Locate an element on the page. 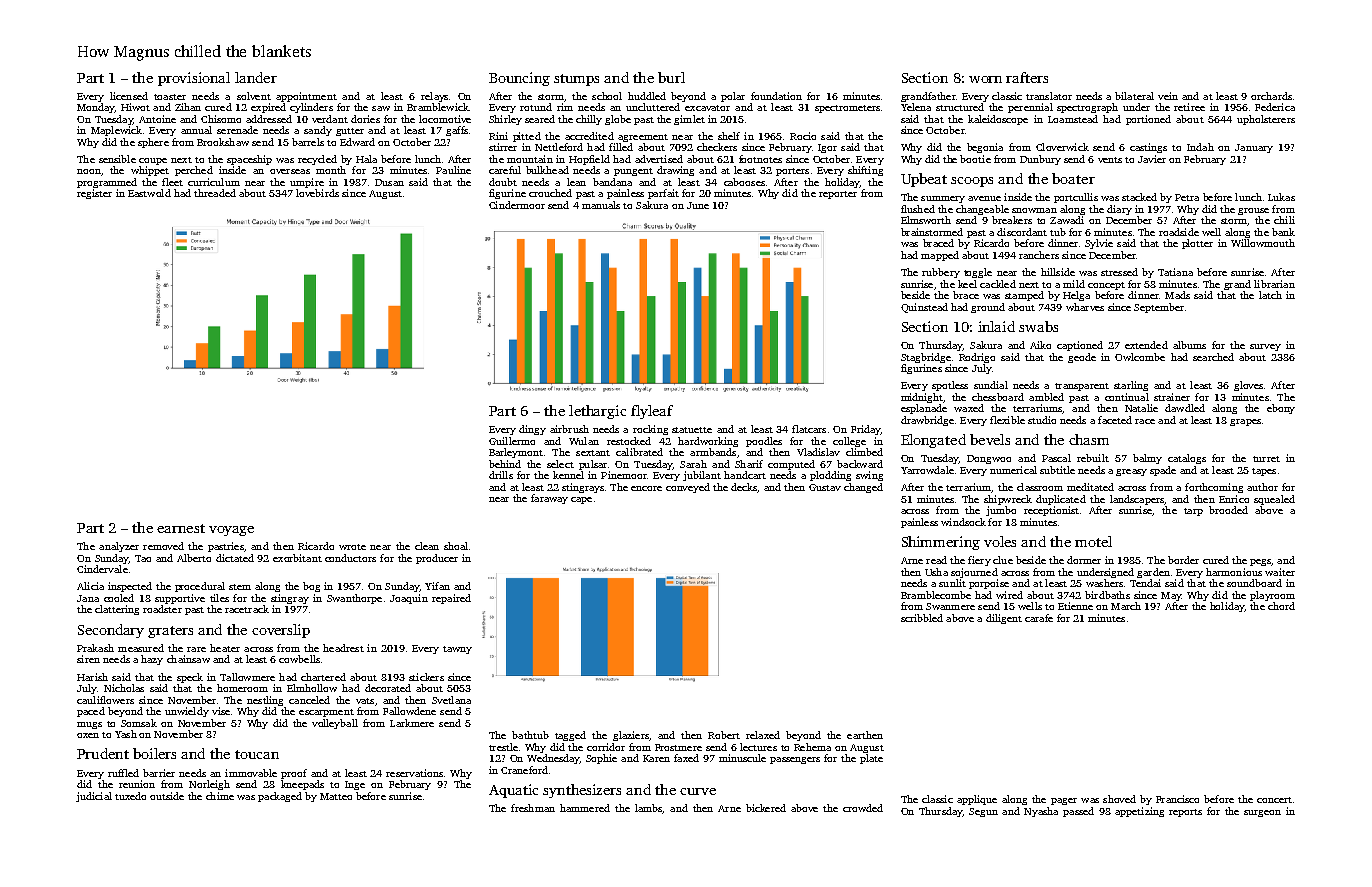 The width and height of the page is (1372, 887). chessboard is located at coordinates (998, 397).
